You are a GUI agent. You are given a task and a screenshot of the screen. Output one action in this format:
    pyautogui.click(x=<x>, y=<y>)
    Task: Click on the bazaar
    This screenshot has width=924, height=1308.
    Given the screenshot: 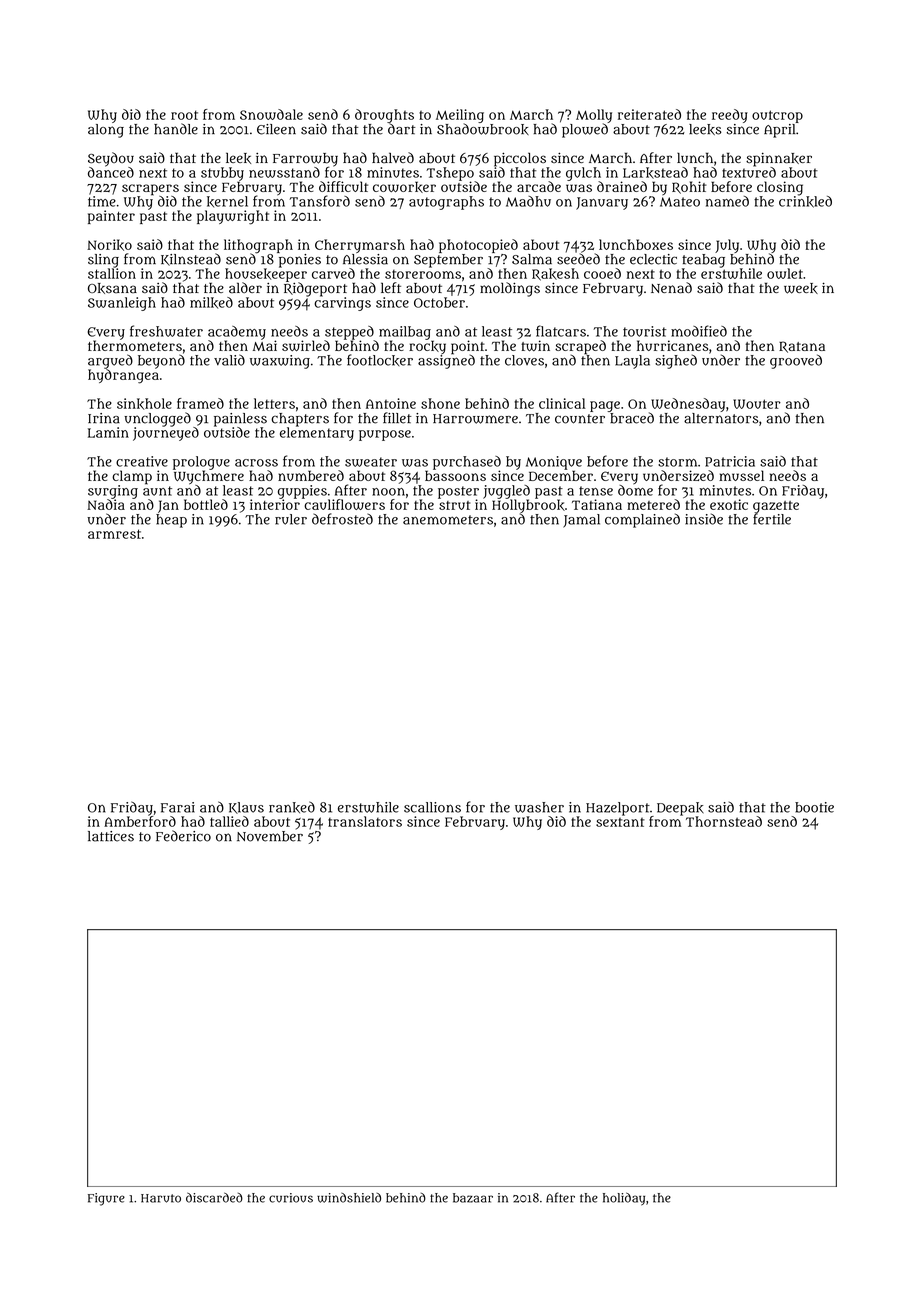 What is the action you would take?
    pyautogui.click(x=473, y=1198)
